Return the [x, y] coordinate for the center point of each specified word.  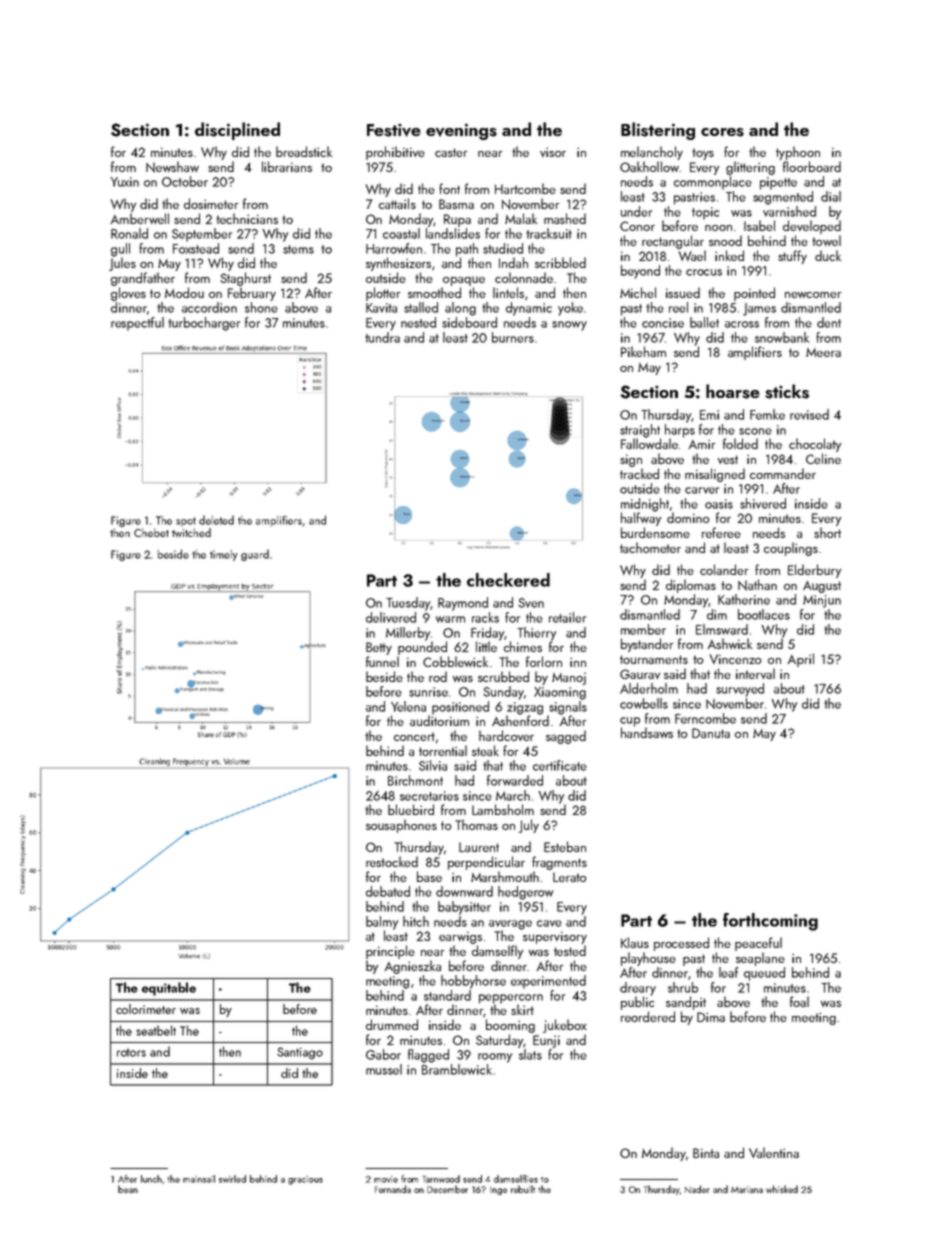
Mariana [747, 1189]
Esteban [565, 846]
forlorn [544, 661]
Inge [498, 1191]
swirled [232, 1179]
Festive [394, 130]
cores [722, 132]
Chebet [151, 532]
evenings [461, 131]
